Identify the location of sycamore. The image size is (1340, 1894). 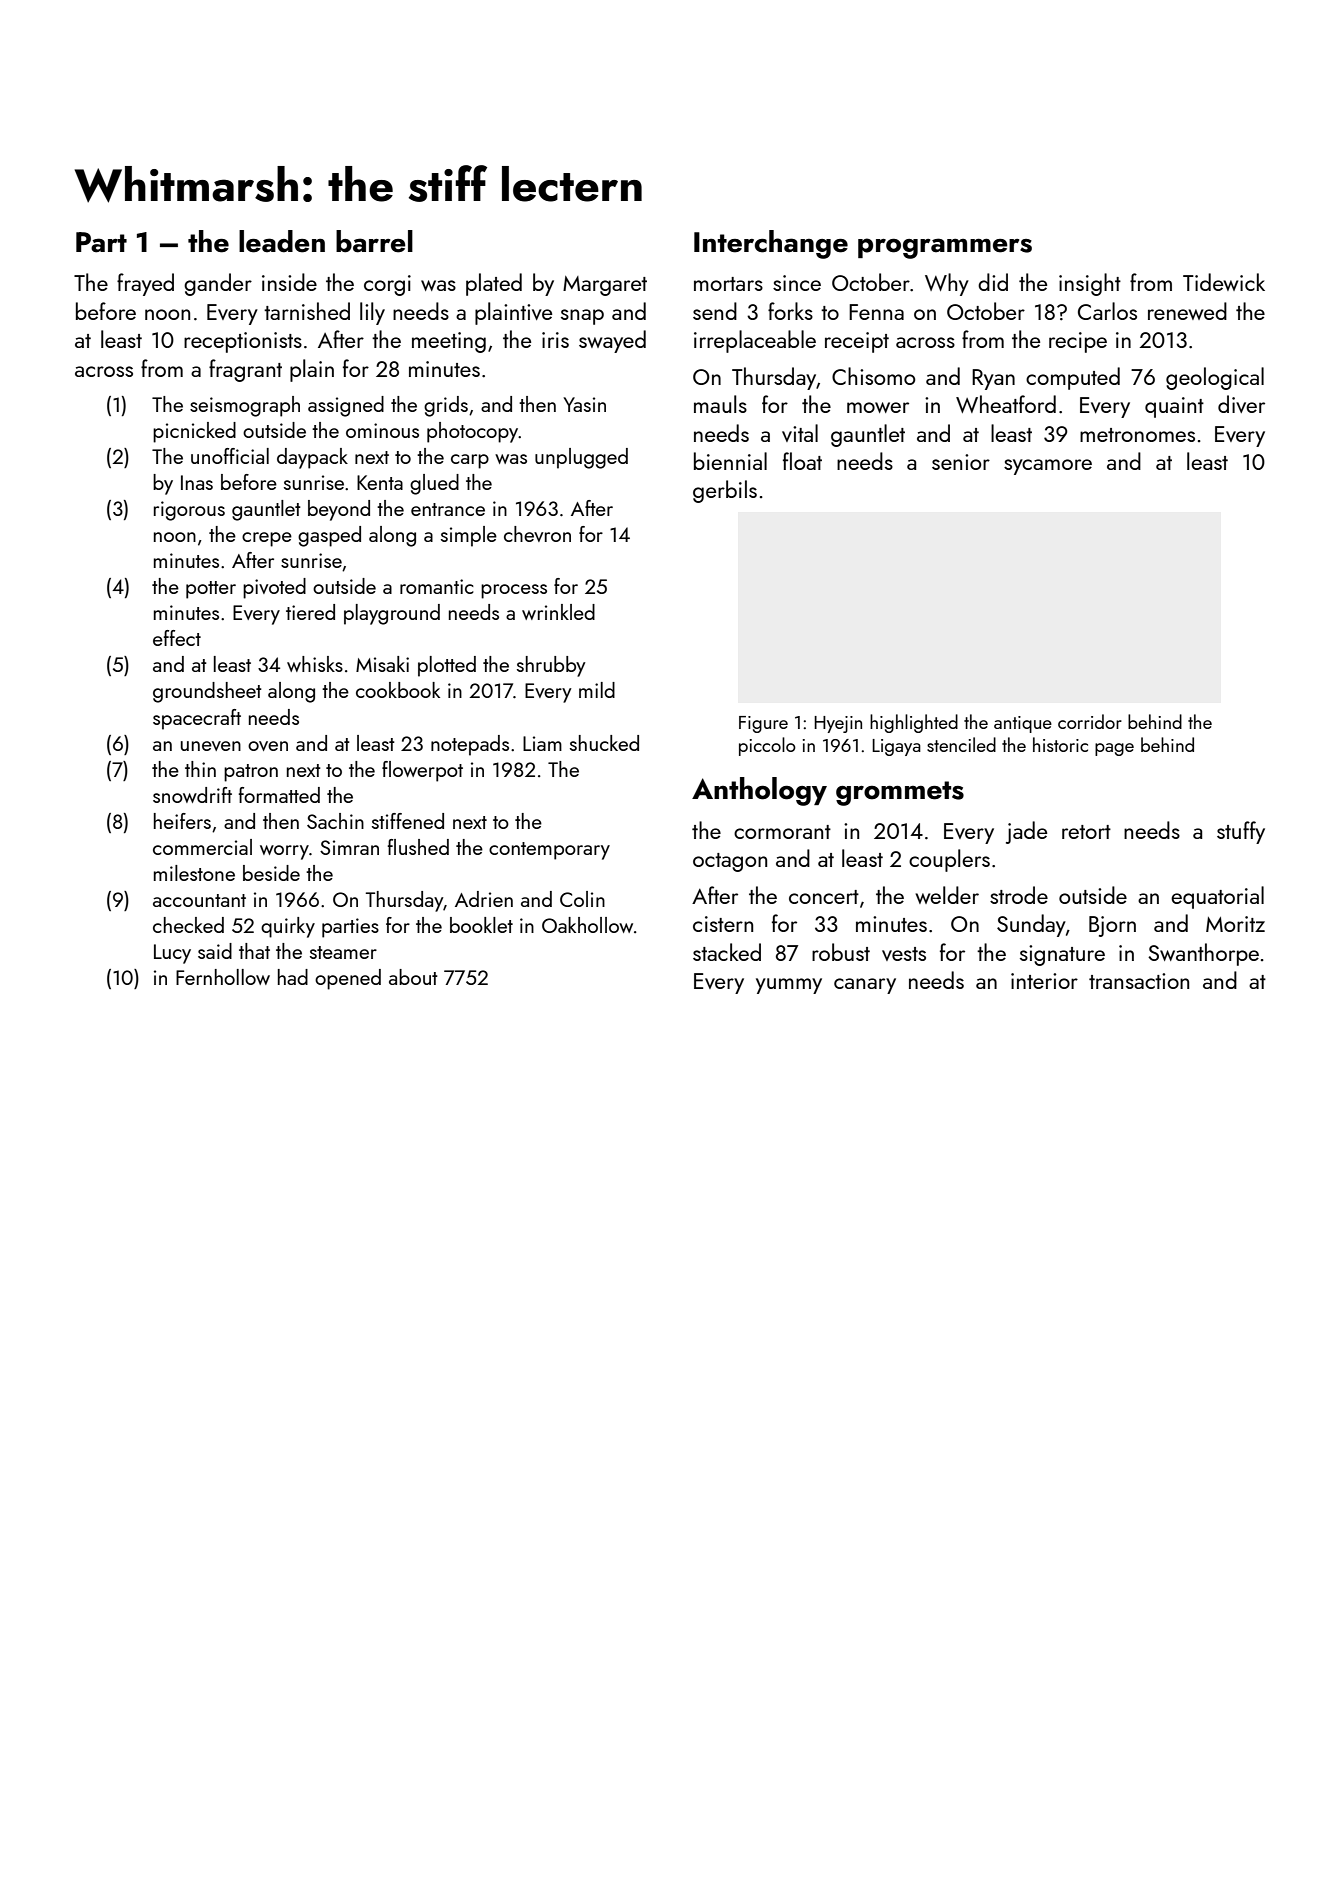
(1048, 467).
